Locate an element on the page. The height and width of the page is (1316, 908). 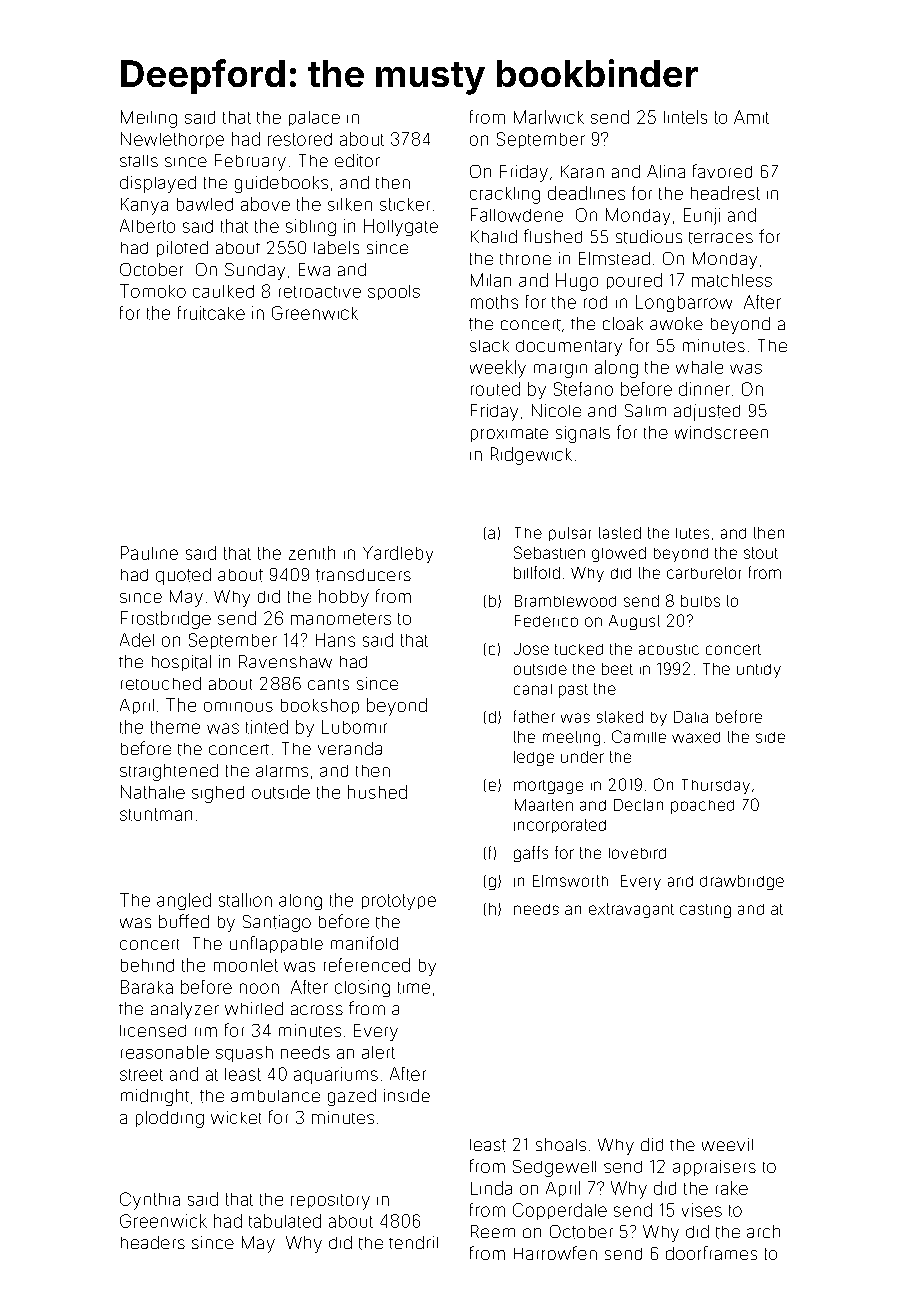
lintels is located at coordinates (685, 117).
